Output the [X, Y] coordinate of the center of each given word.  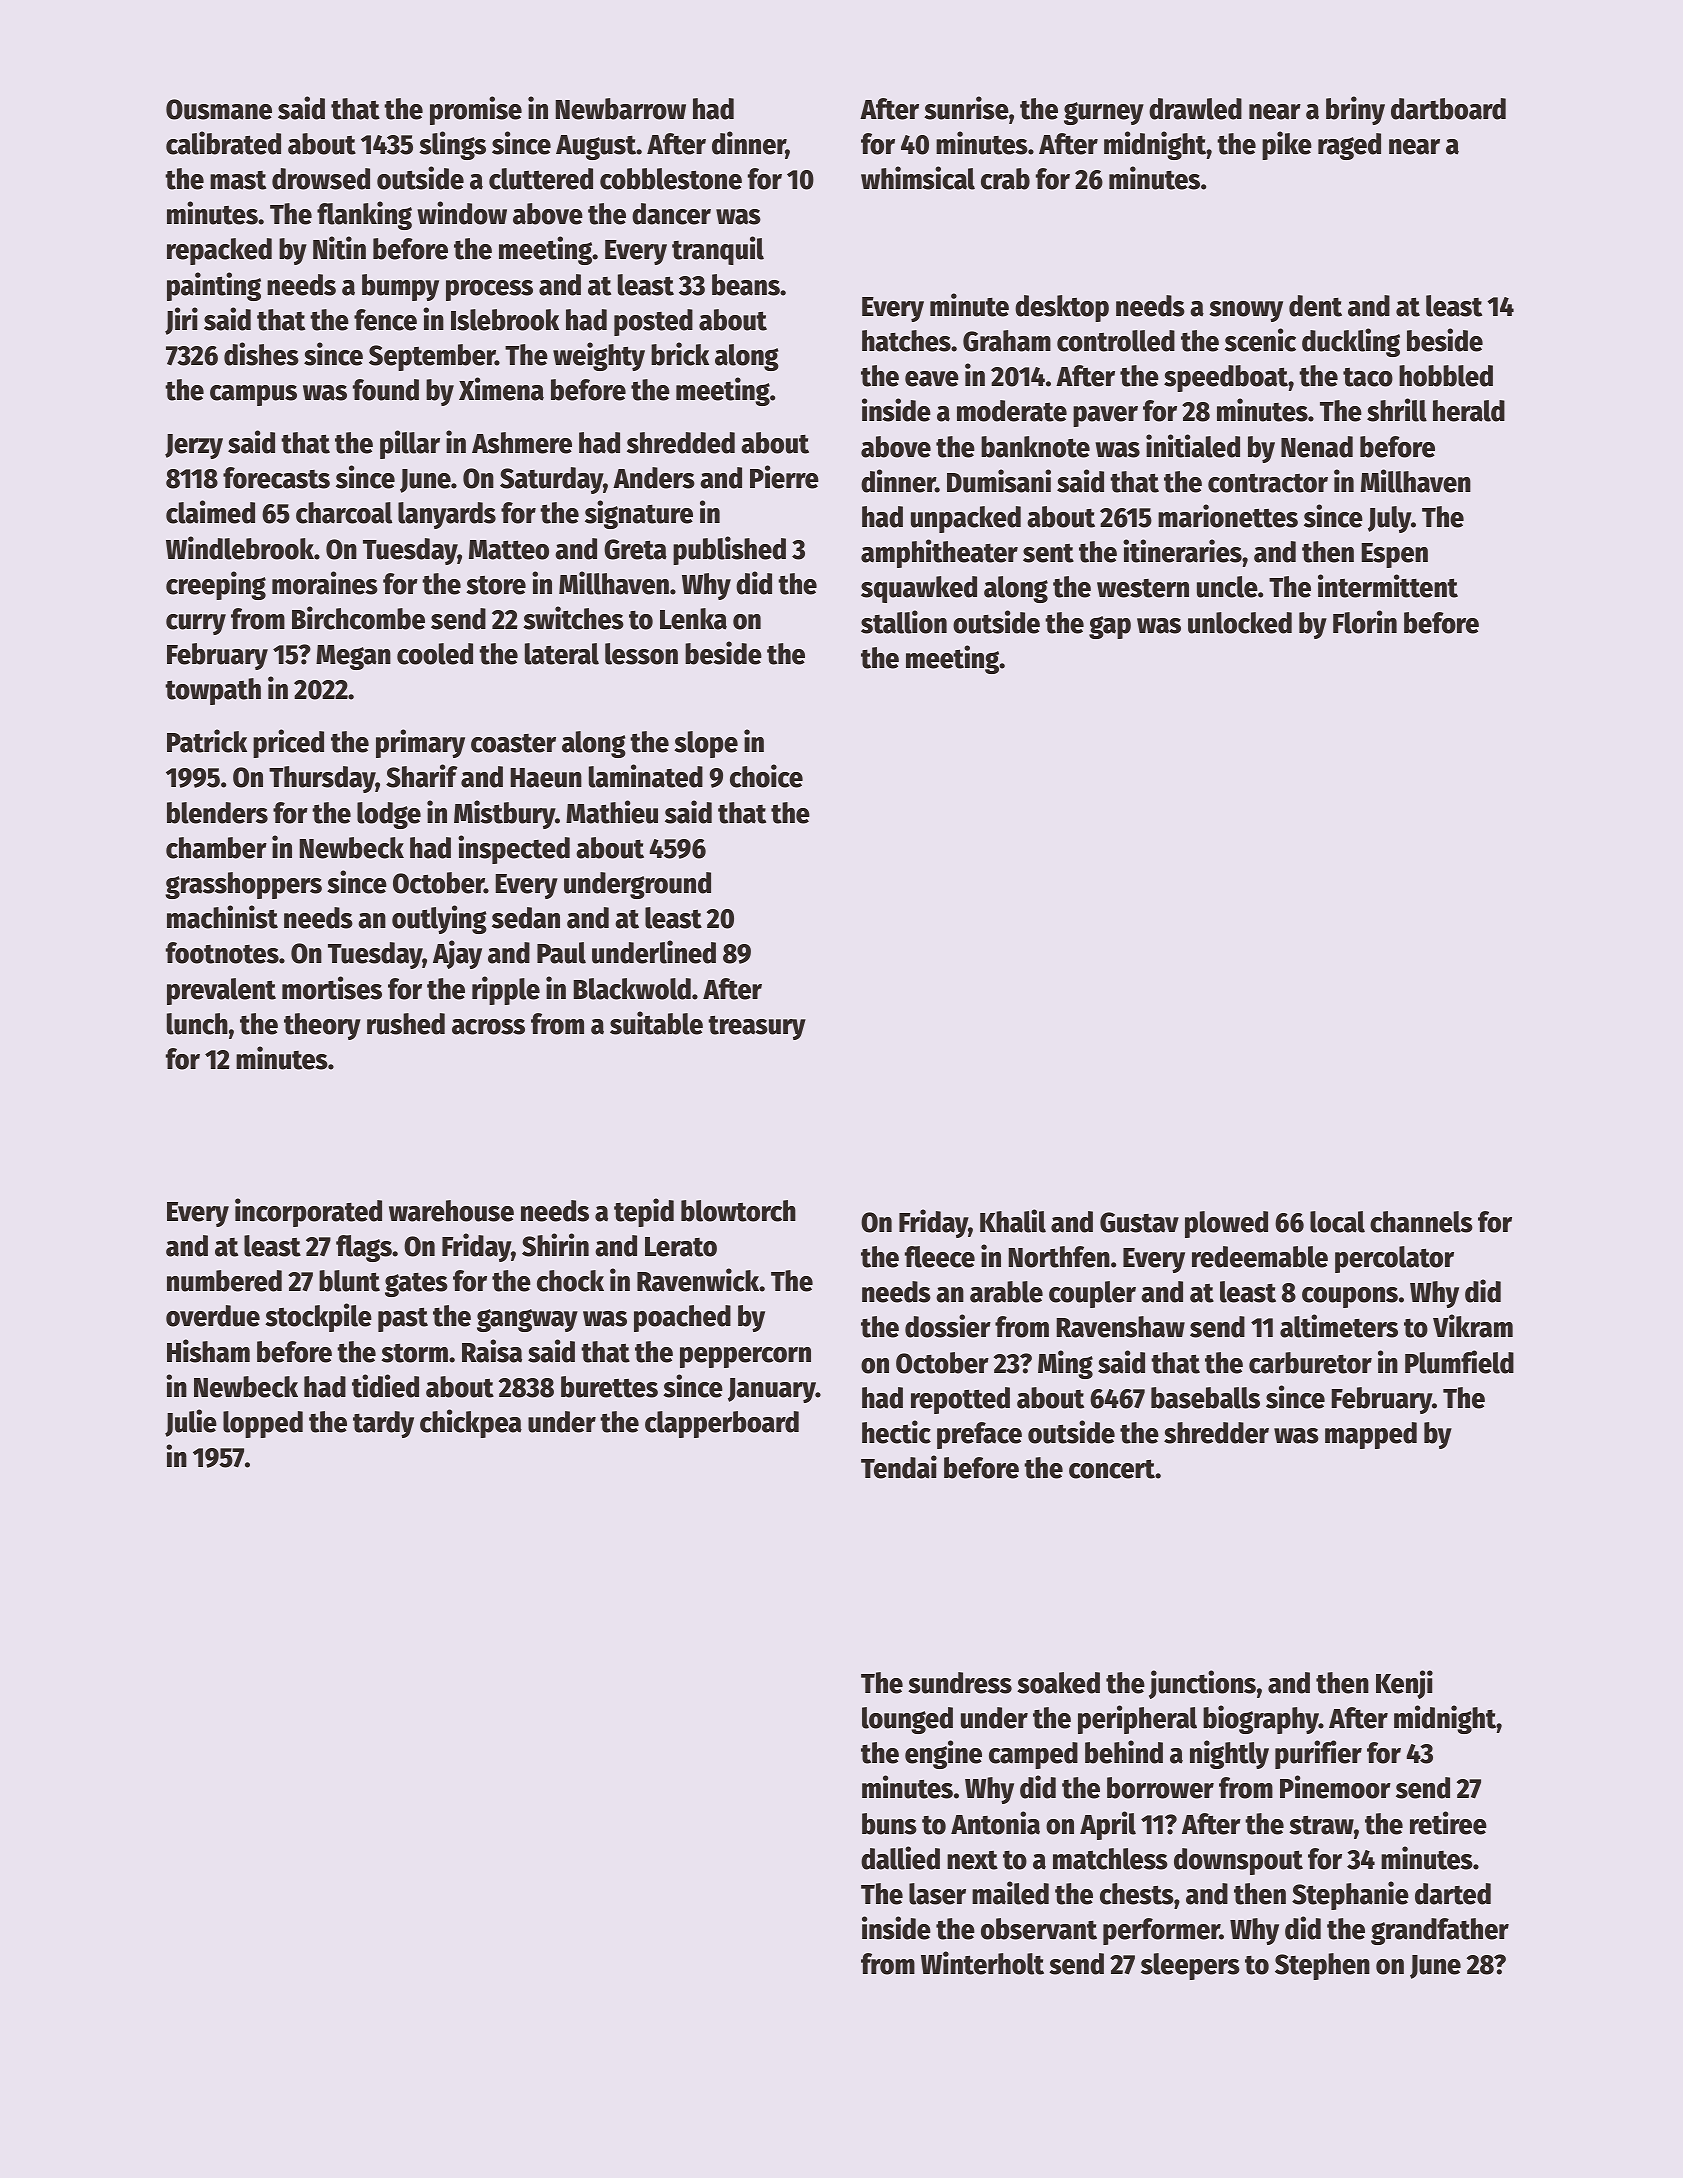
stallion [904, 622]
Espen [1394, 555]
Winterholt [982, 1963]
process [489, 290]
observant [1039, 1929]
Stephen [1322, 1966]
